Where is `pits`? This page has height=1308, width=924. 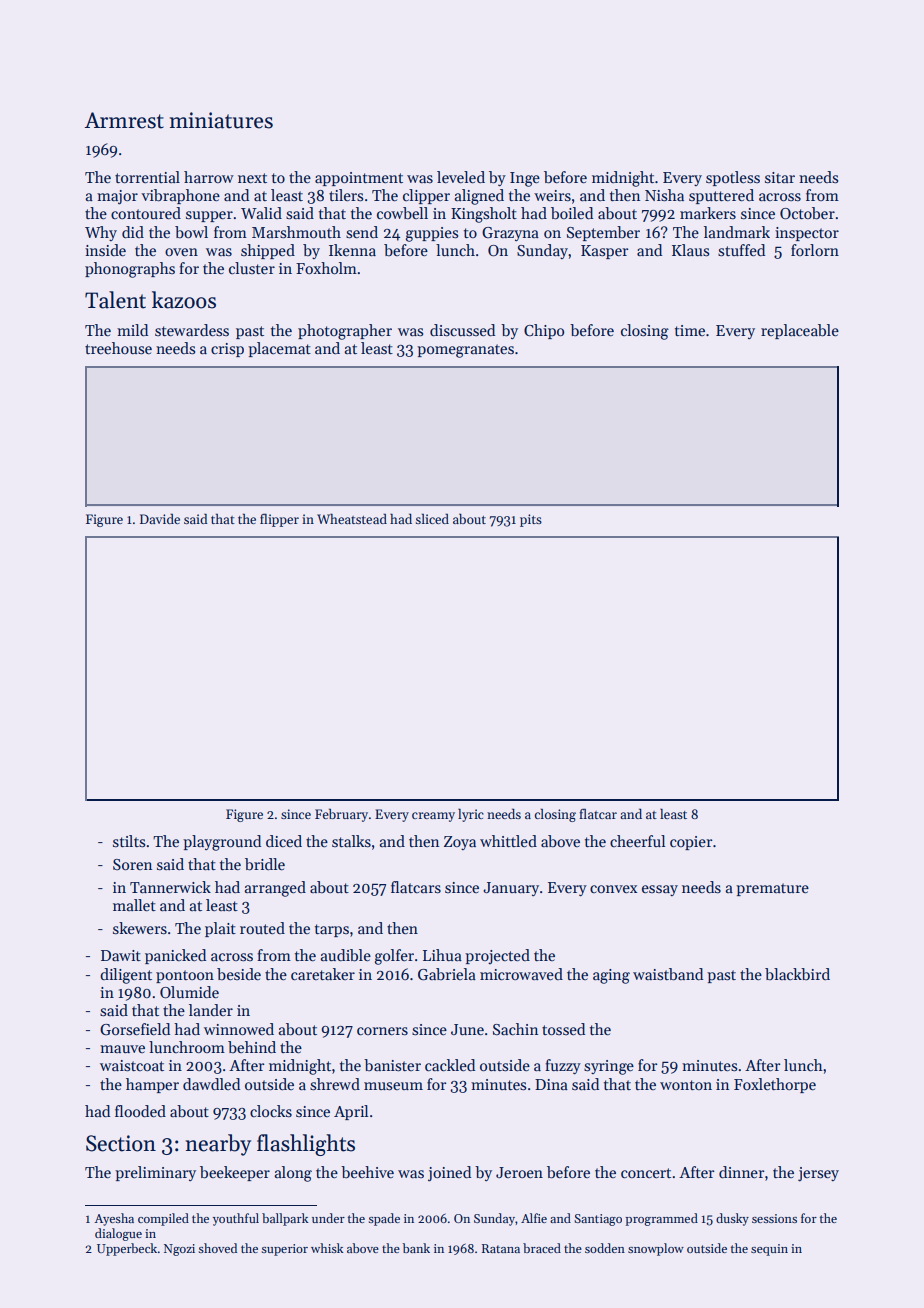 pits is located at coordinates (531, 520).
